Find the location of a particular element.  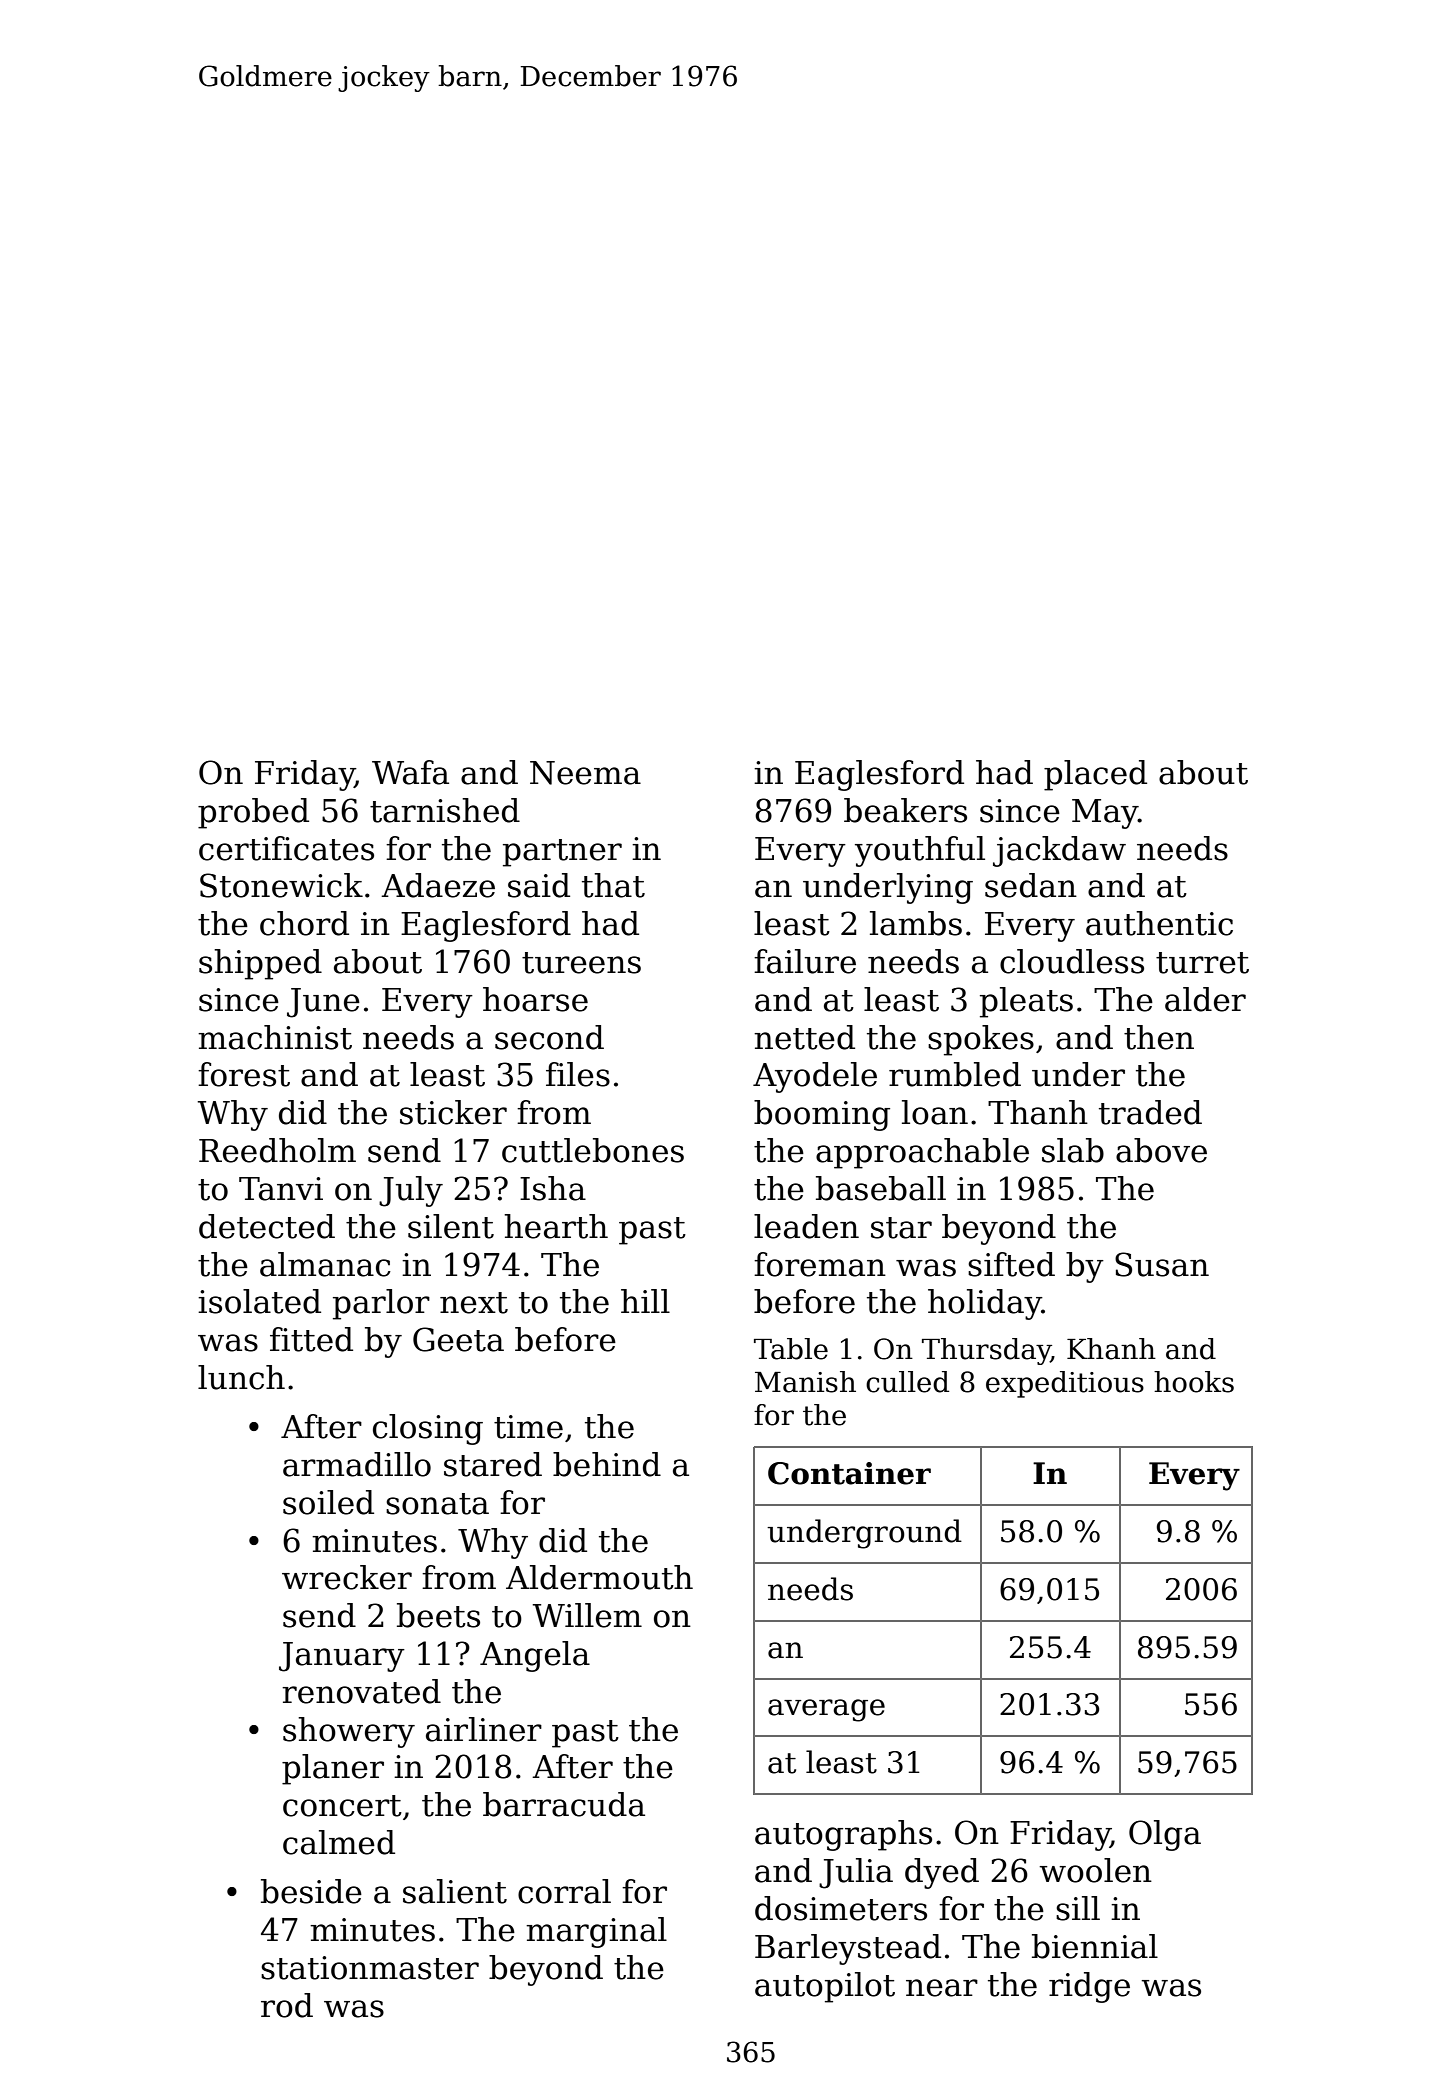

Geeta is located at coordinates (458, 1339).
